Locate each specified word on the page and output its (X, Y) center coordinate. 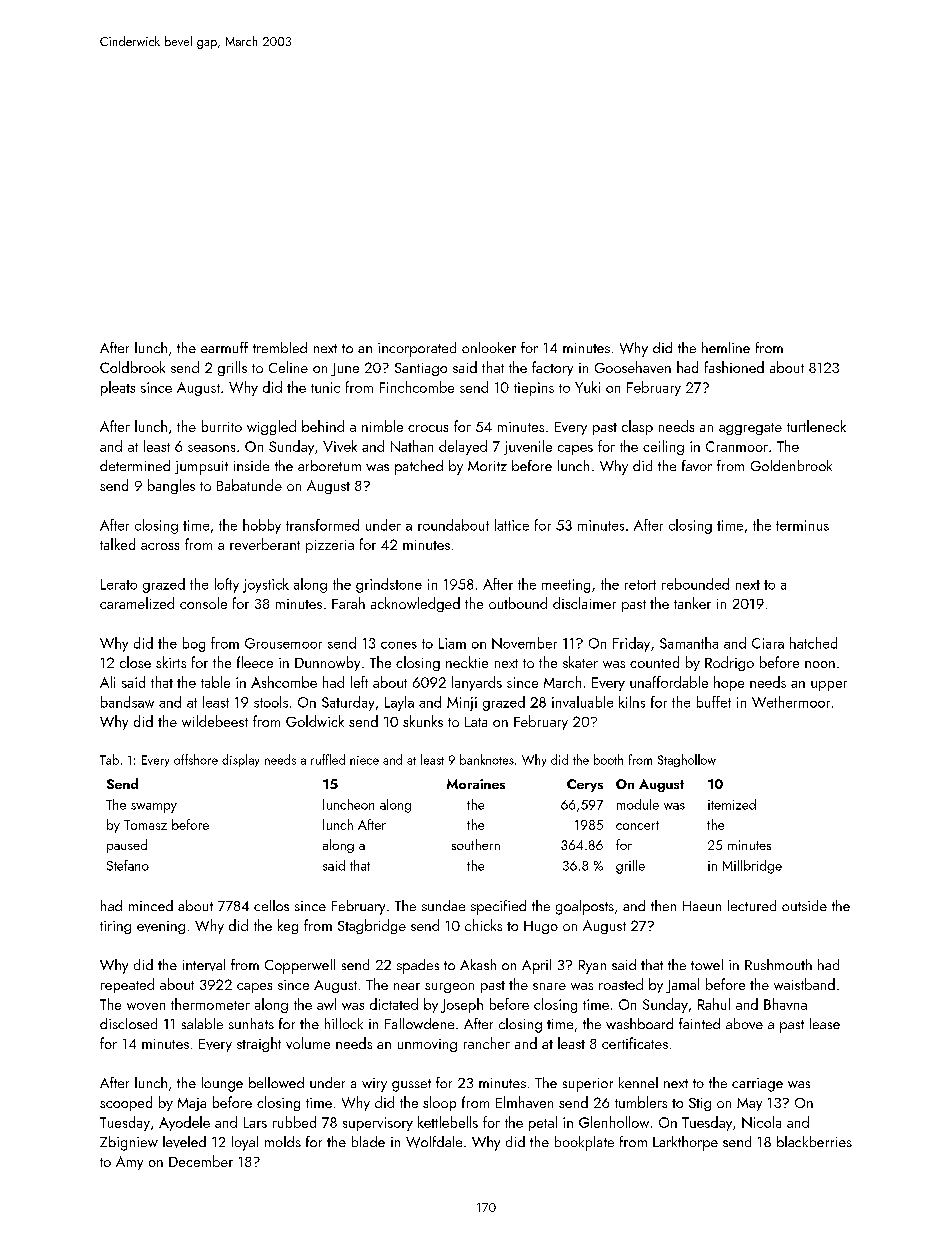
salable (202, 1023)
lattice (512, 525)
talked (117, 544)
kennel (638, 1082)
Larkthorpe (685, 1143)
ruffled (328, 759)
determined (135, 465)
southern (476, 844)
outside (804, 905)
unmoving (427, 1045)
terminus (802, 525)
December (201, 1161)
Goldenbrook (791, 465)
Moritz (487, 466)
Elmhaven (524, 1102)
